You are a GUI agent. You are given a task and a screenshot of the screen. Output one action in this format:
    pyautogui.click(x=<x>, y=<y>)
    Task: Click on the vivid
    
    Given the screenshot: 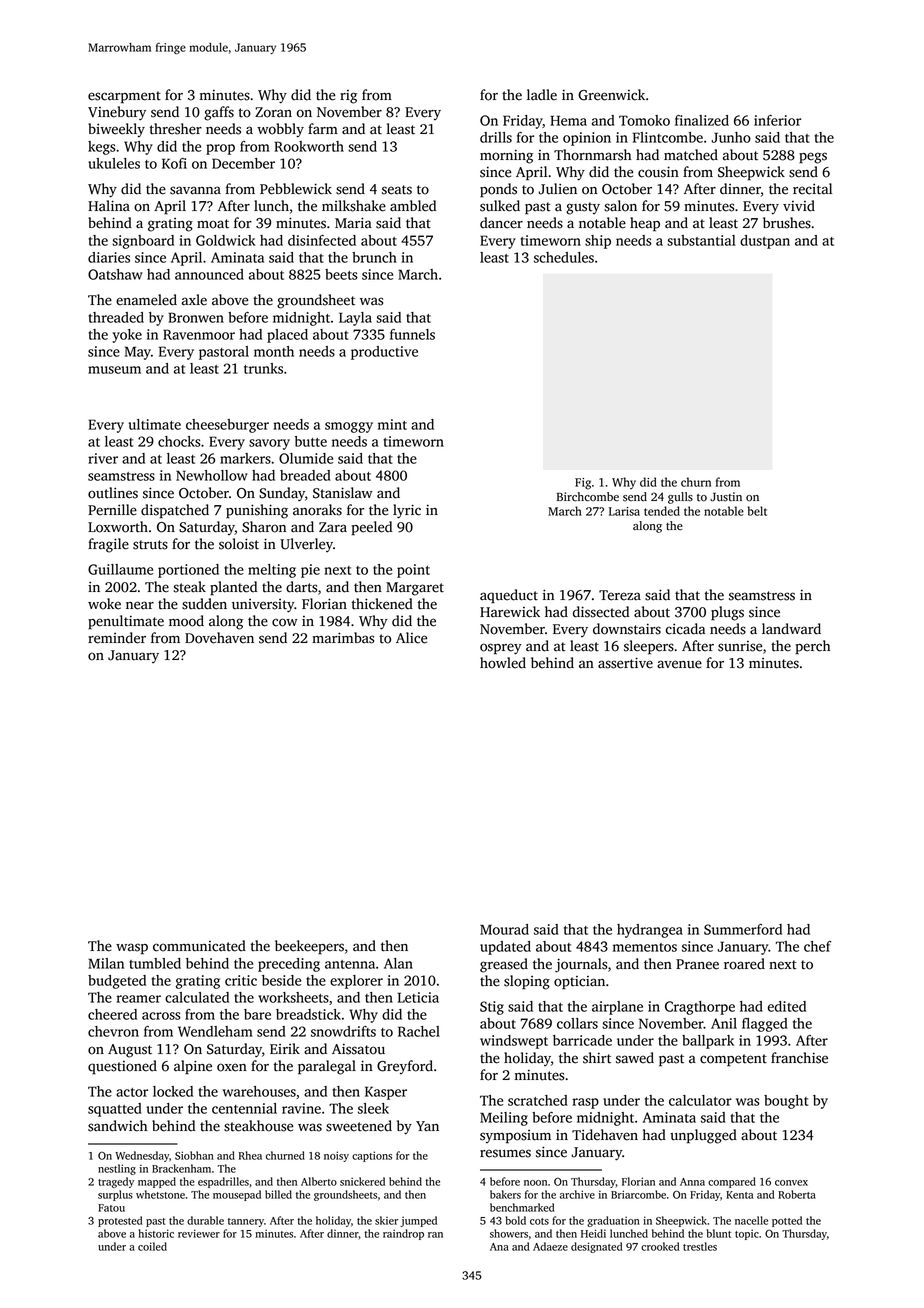 What is the action you would take?
    pyautogui.click(x=799, y=206)
